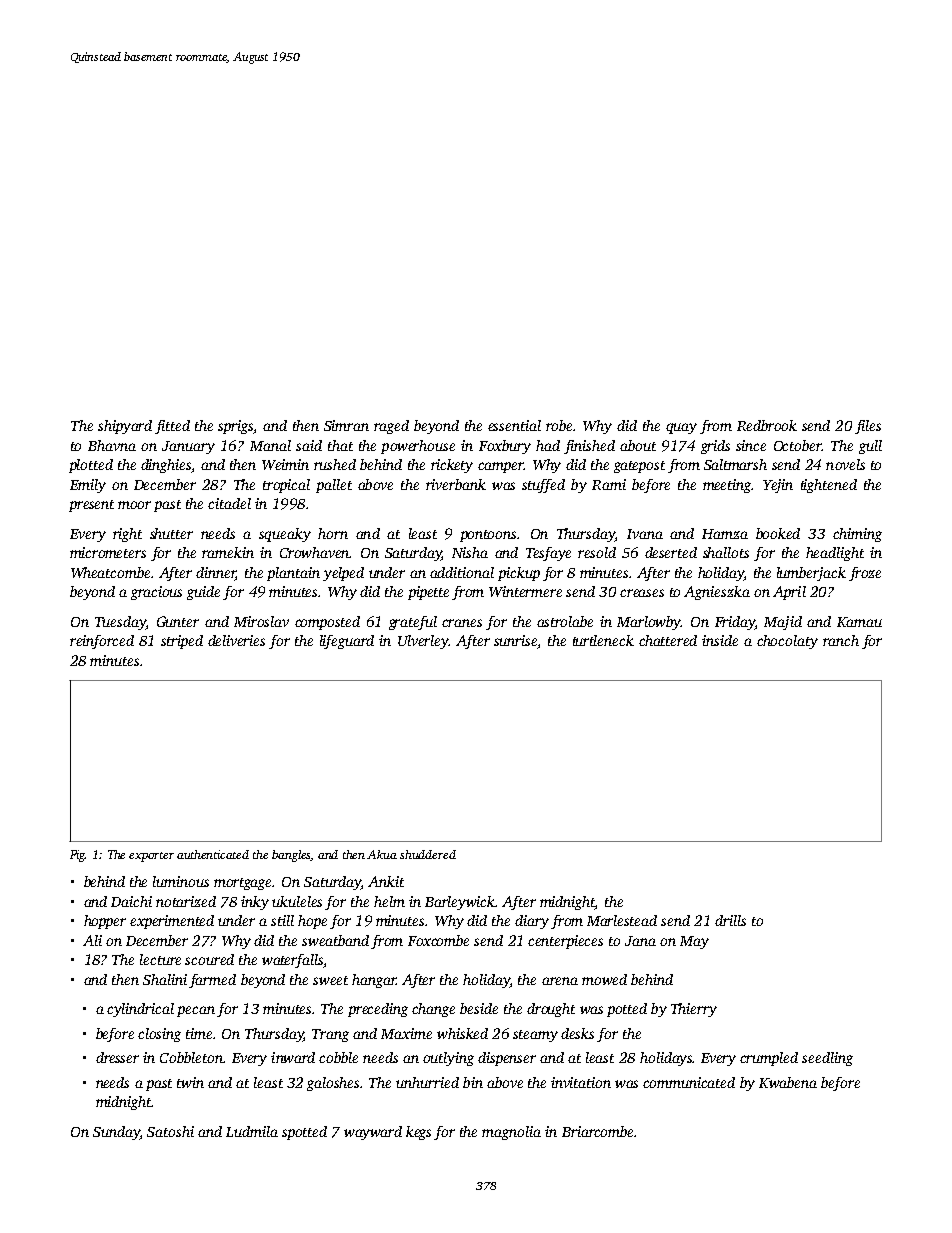  I want to click on seedling, so click(827, 1059).
